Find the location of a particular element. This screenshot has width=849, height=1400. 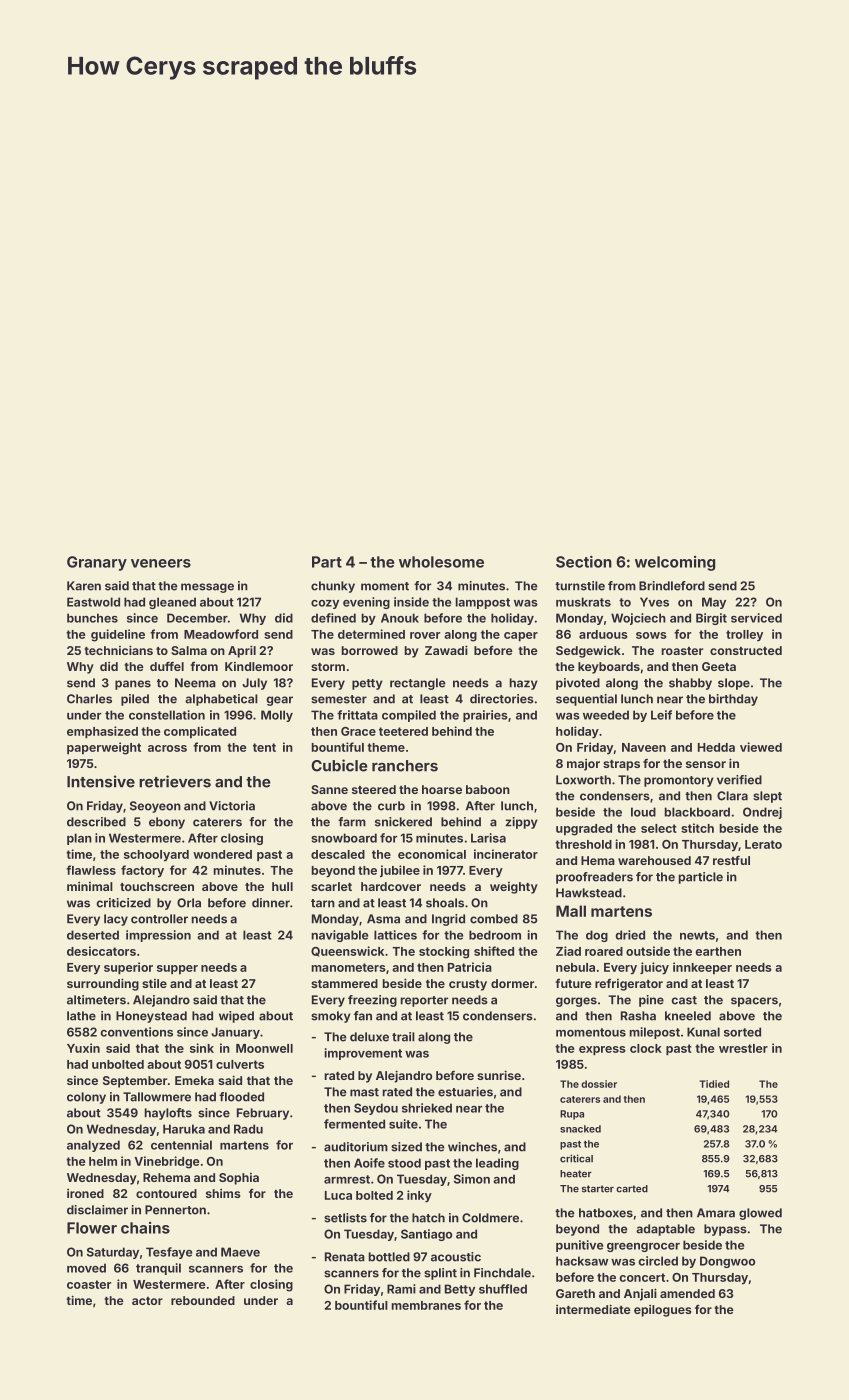

colony is located at coordinates (86, 1098).
